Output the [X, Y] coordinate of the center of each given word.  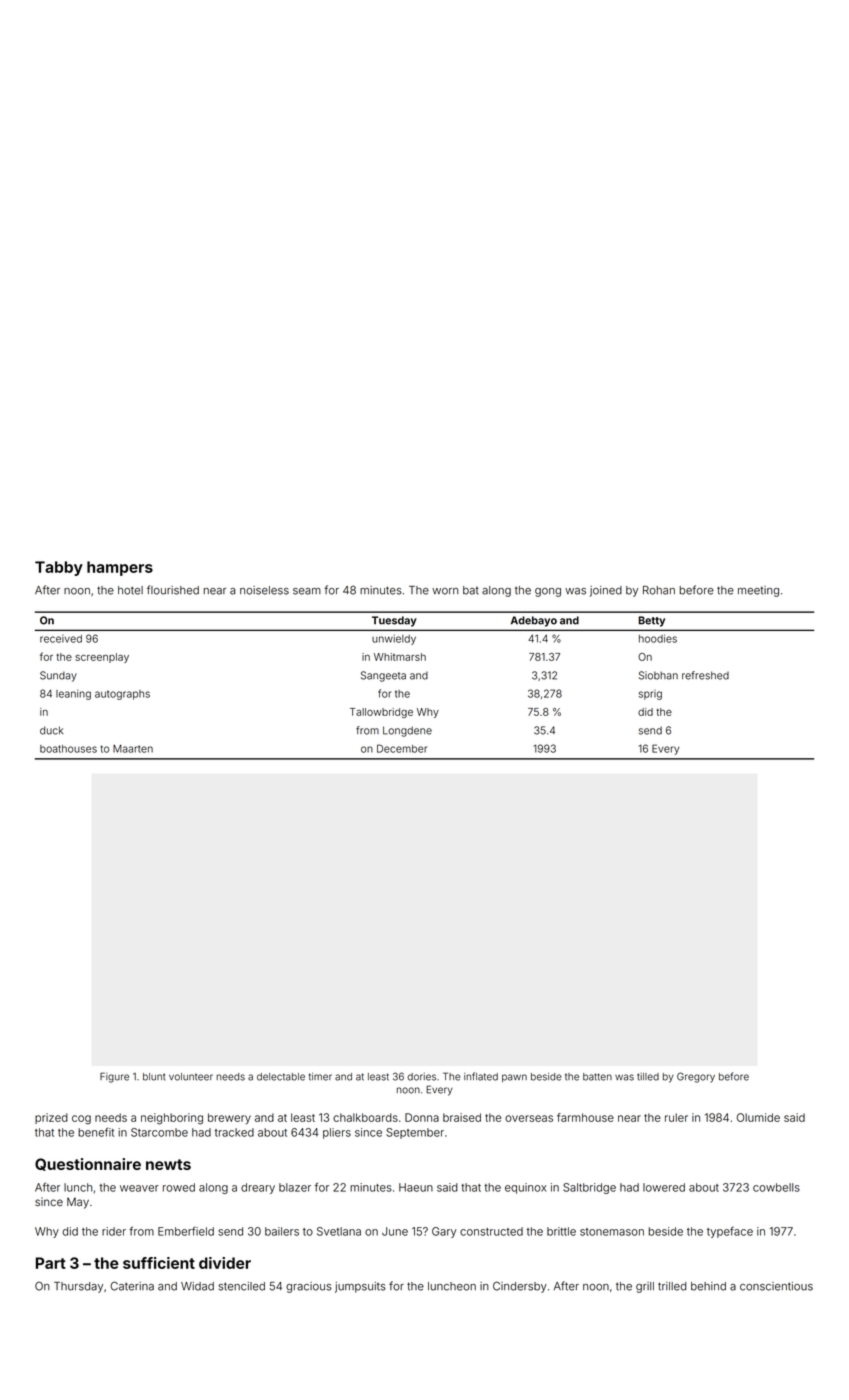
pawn [514, 1078]
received [61, 638]
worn [445, 591]
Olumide [758, 1117]
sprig [650, 695]
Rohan [659, 590]
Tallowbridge [381, 713]
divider [225, 1263]
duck [51, 730]
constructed [491, 1231]
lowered [664, 1187]
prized [51, 1118]
